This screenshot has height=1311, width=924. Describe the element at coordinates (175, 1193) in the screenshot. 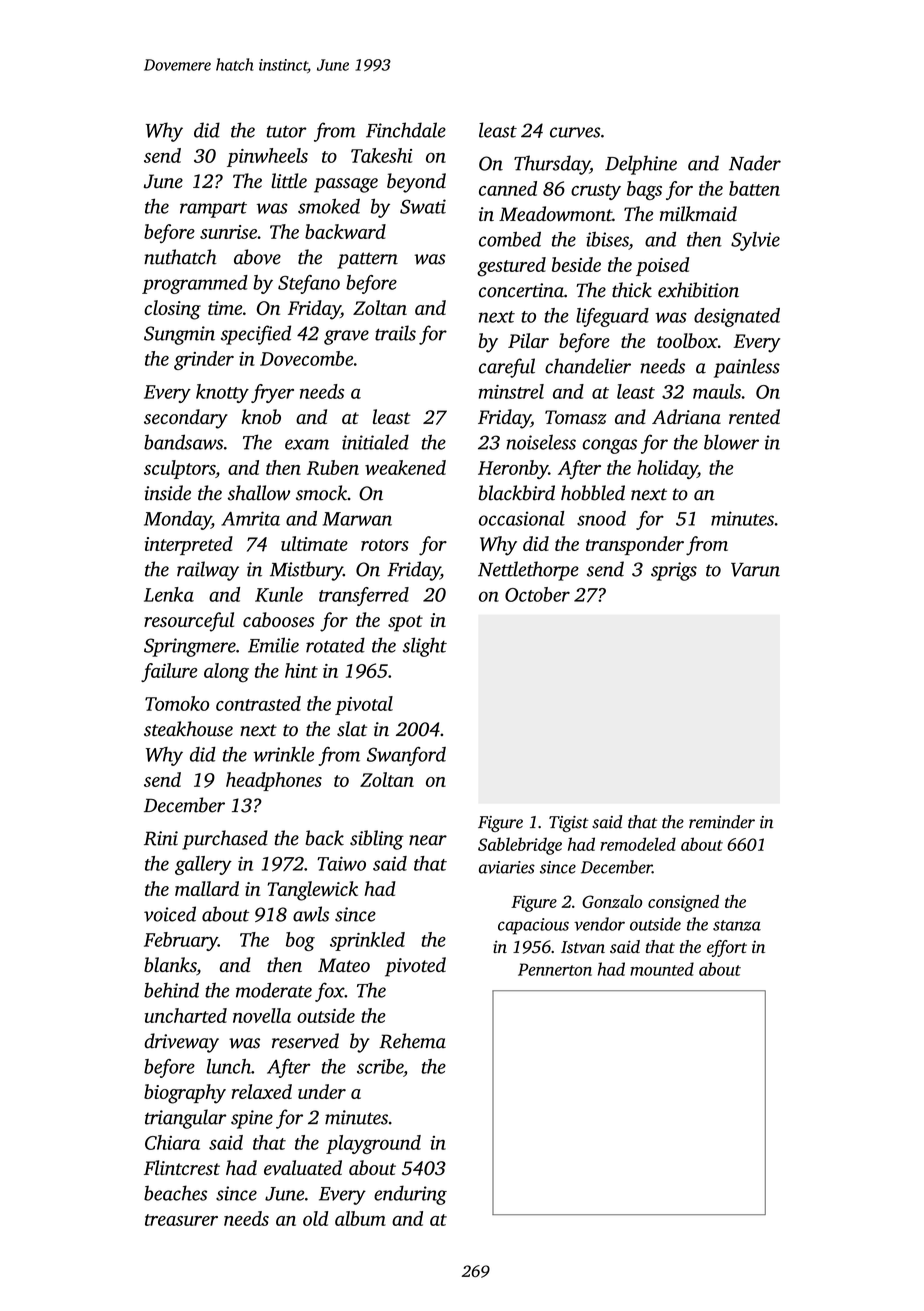

I see `beaches` at that location.
